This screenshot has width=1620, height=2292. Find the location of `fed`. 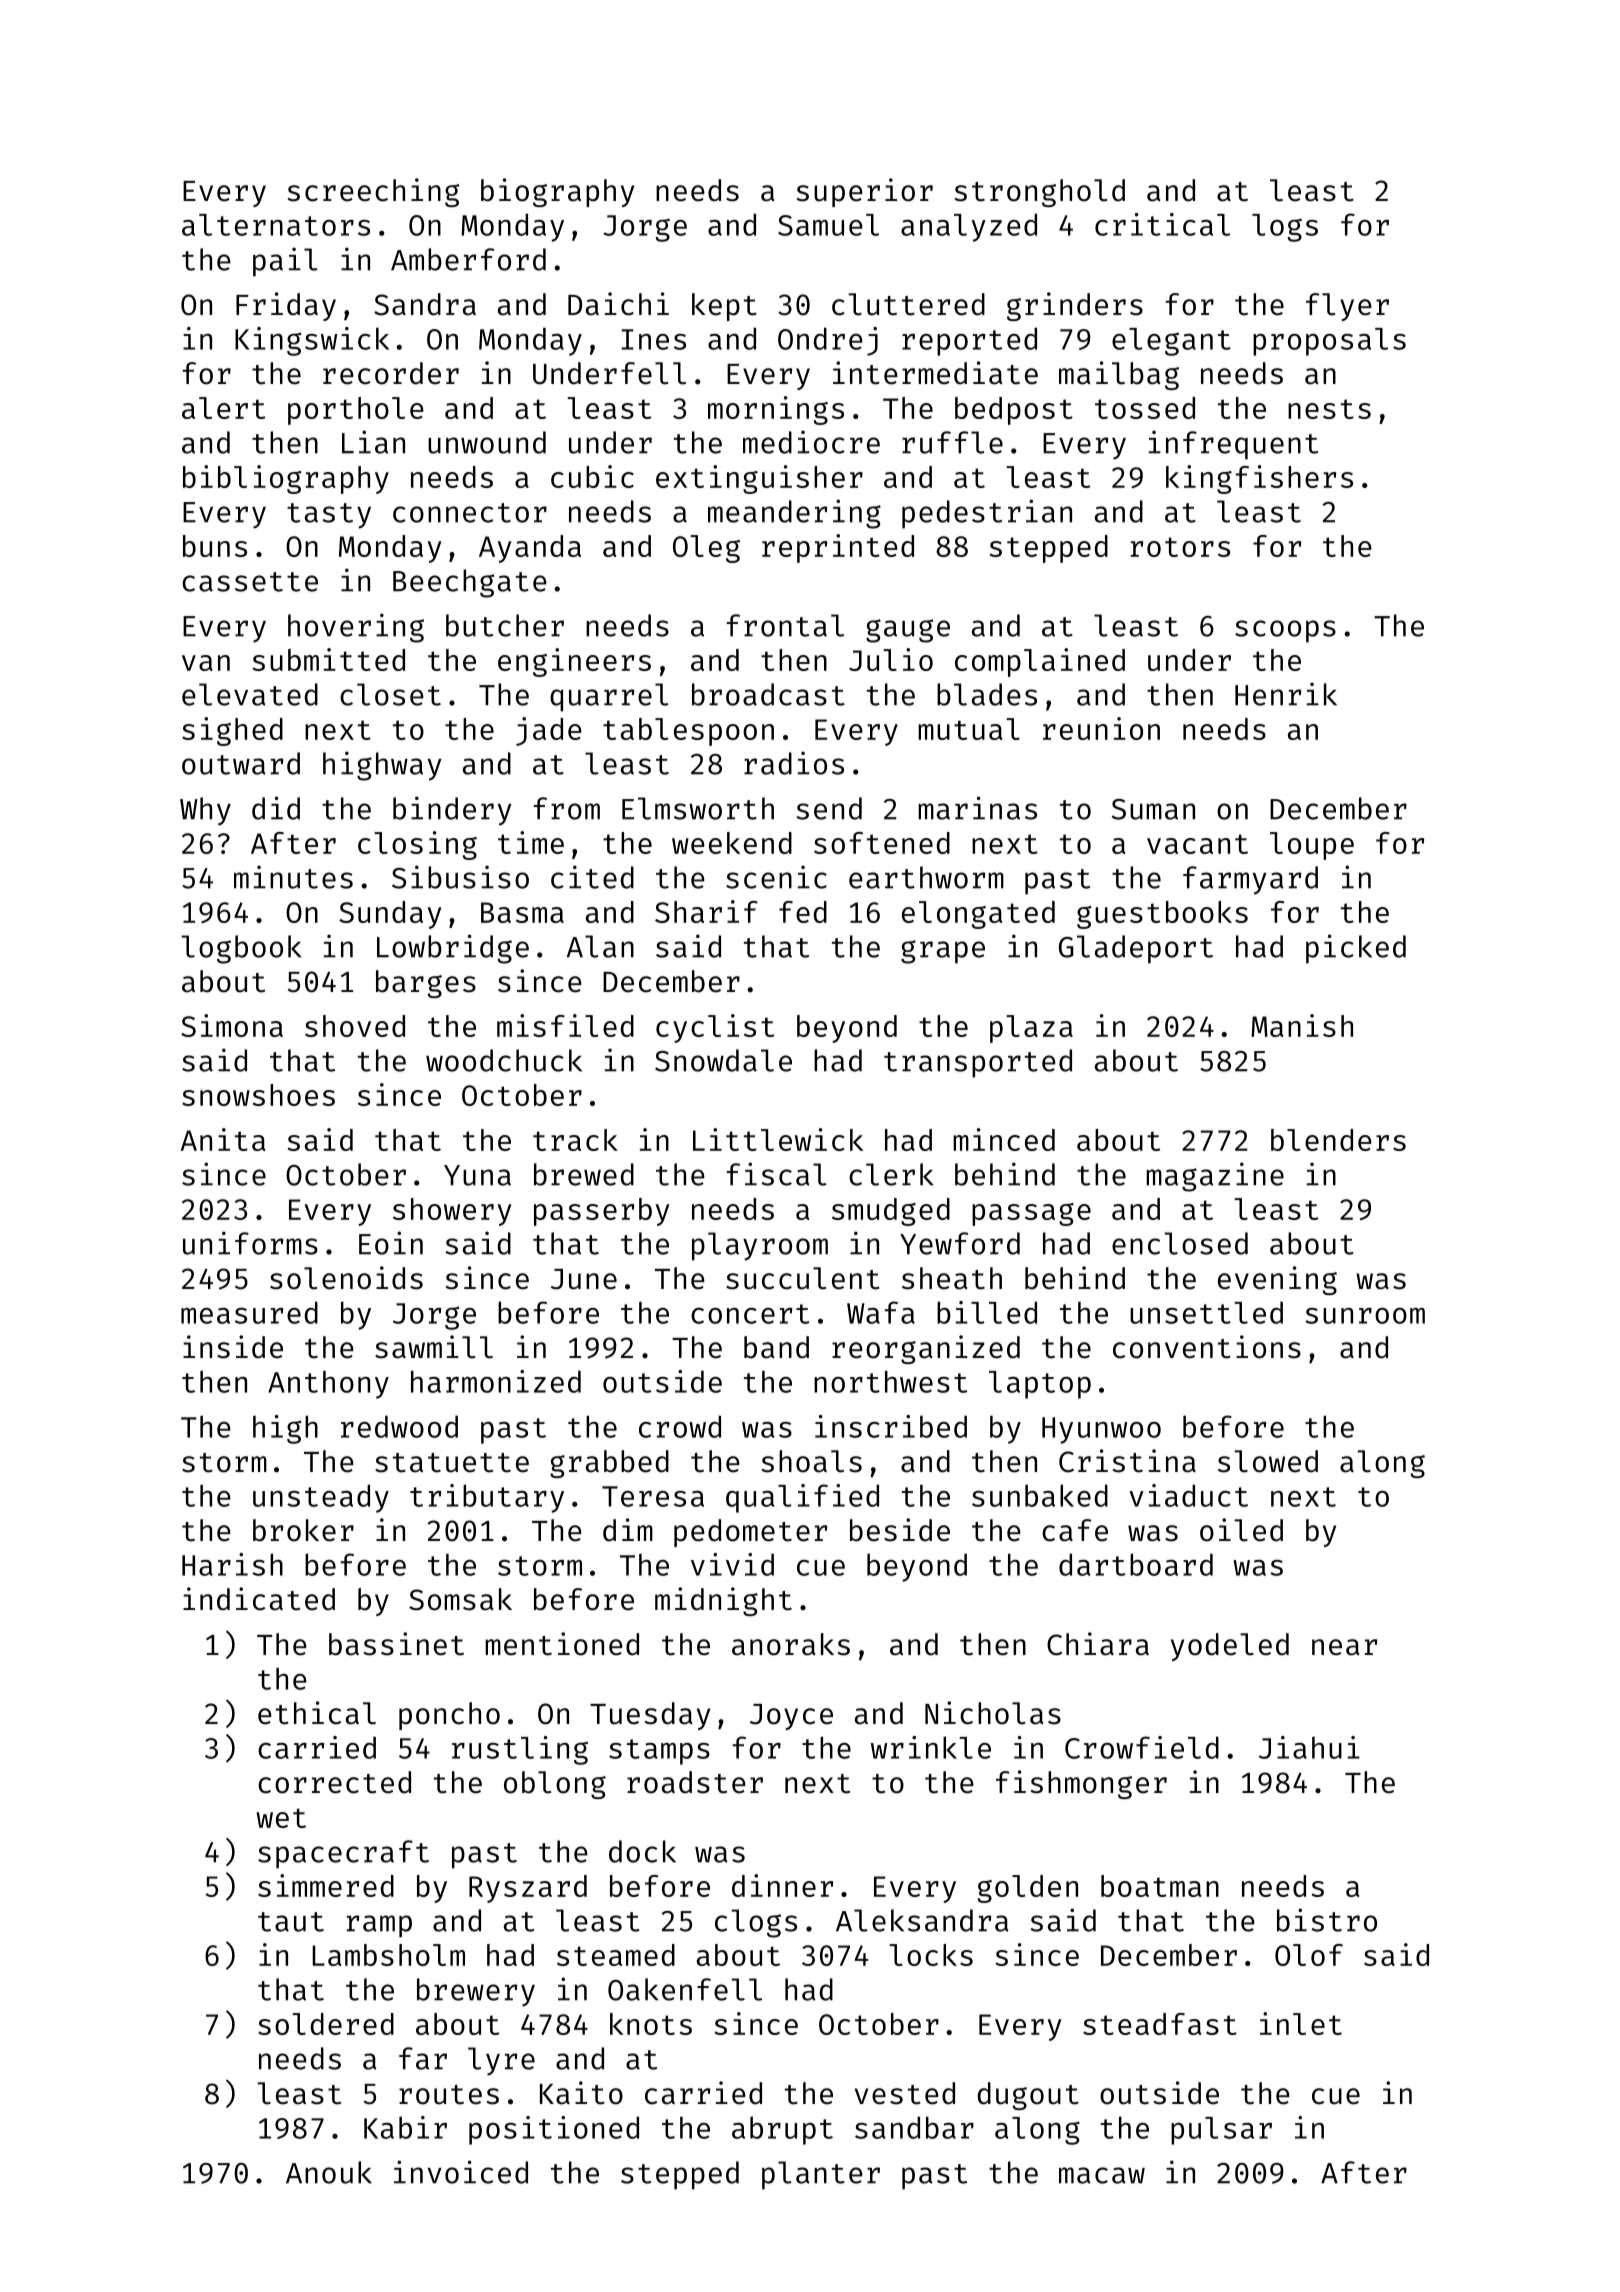

fed is located at coordinates (803, 912).
